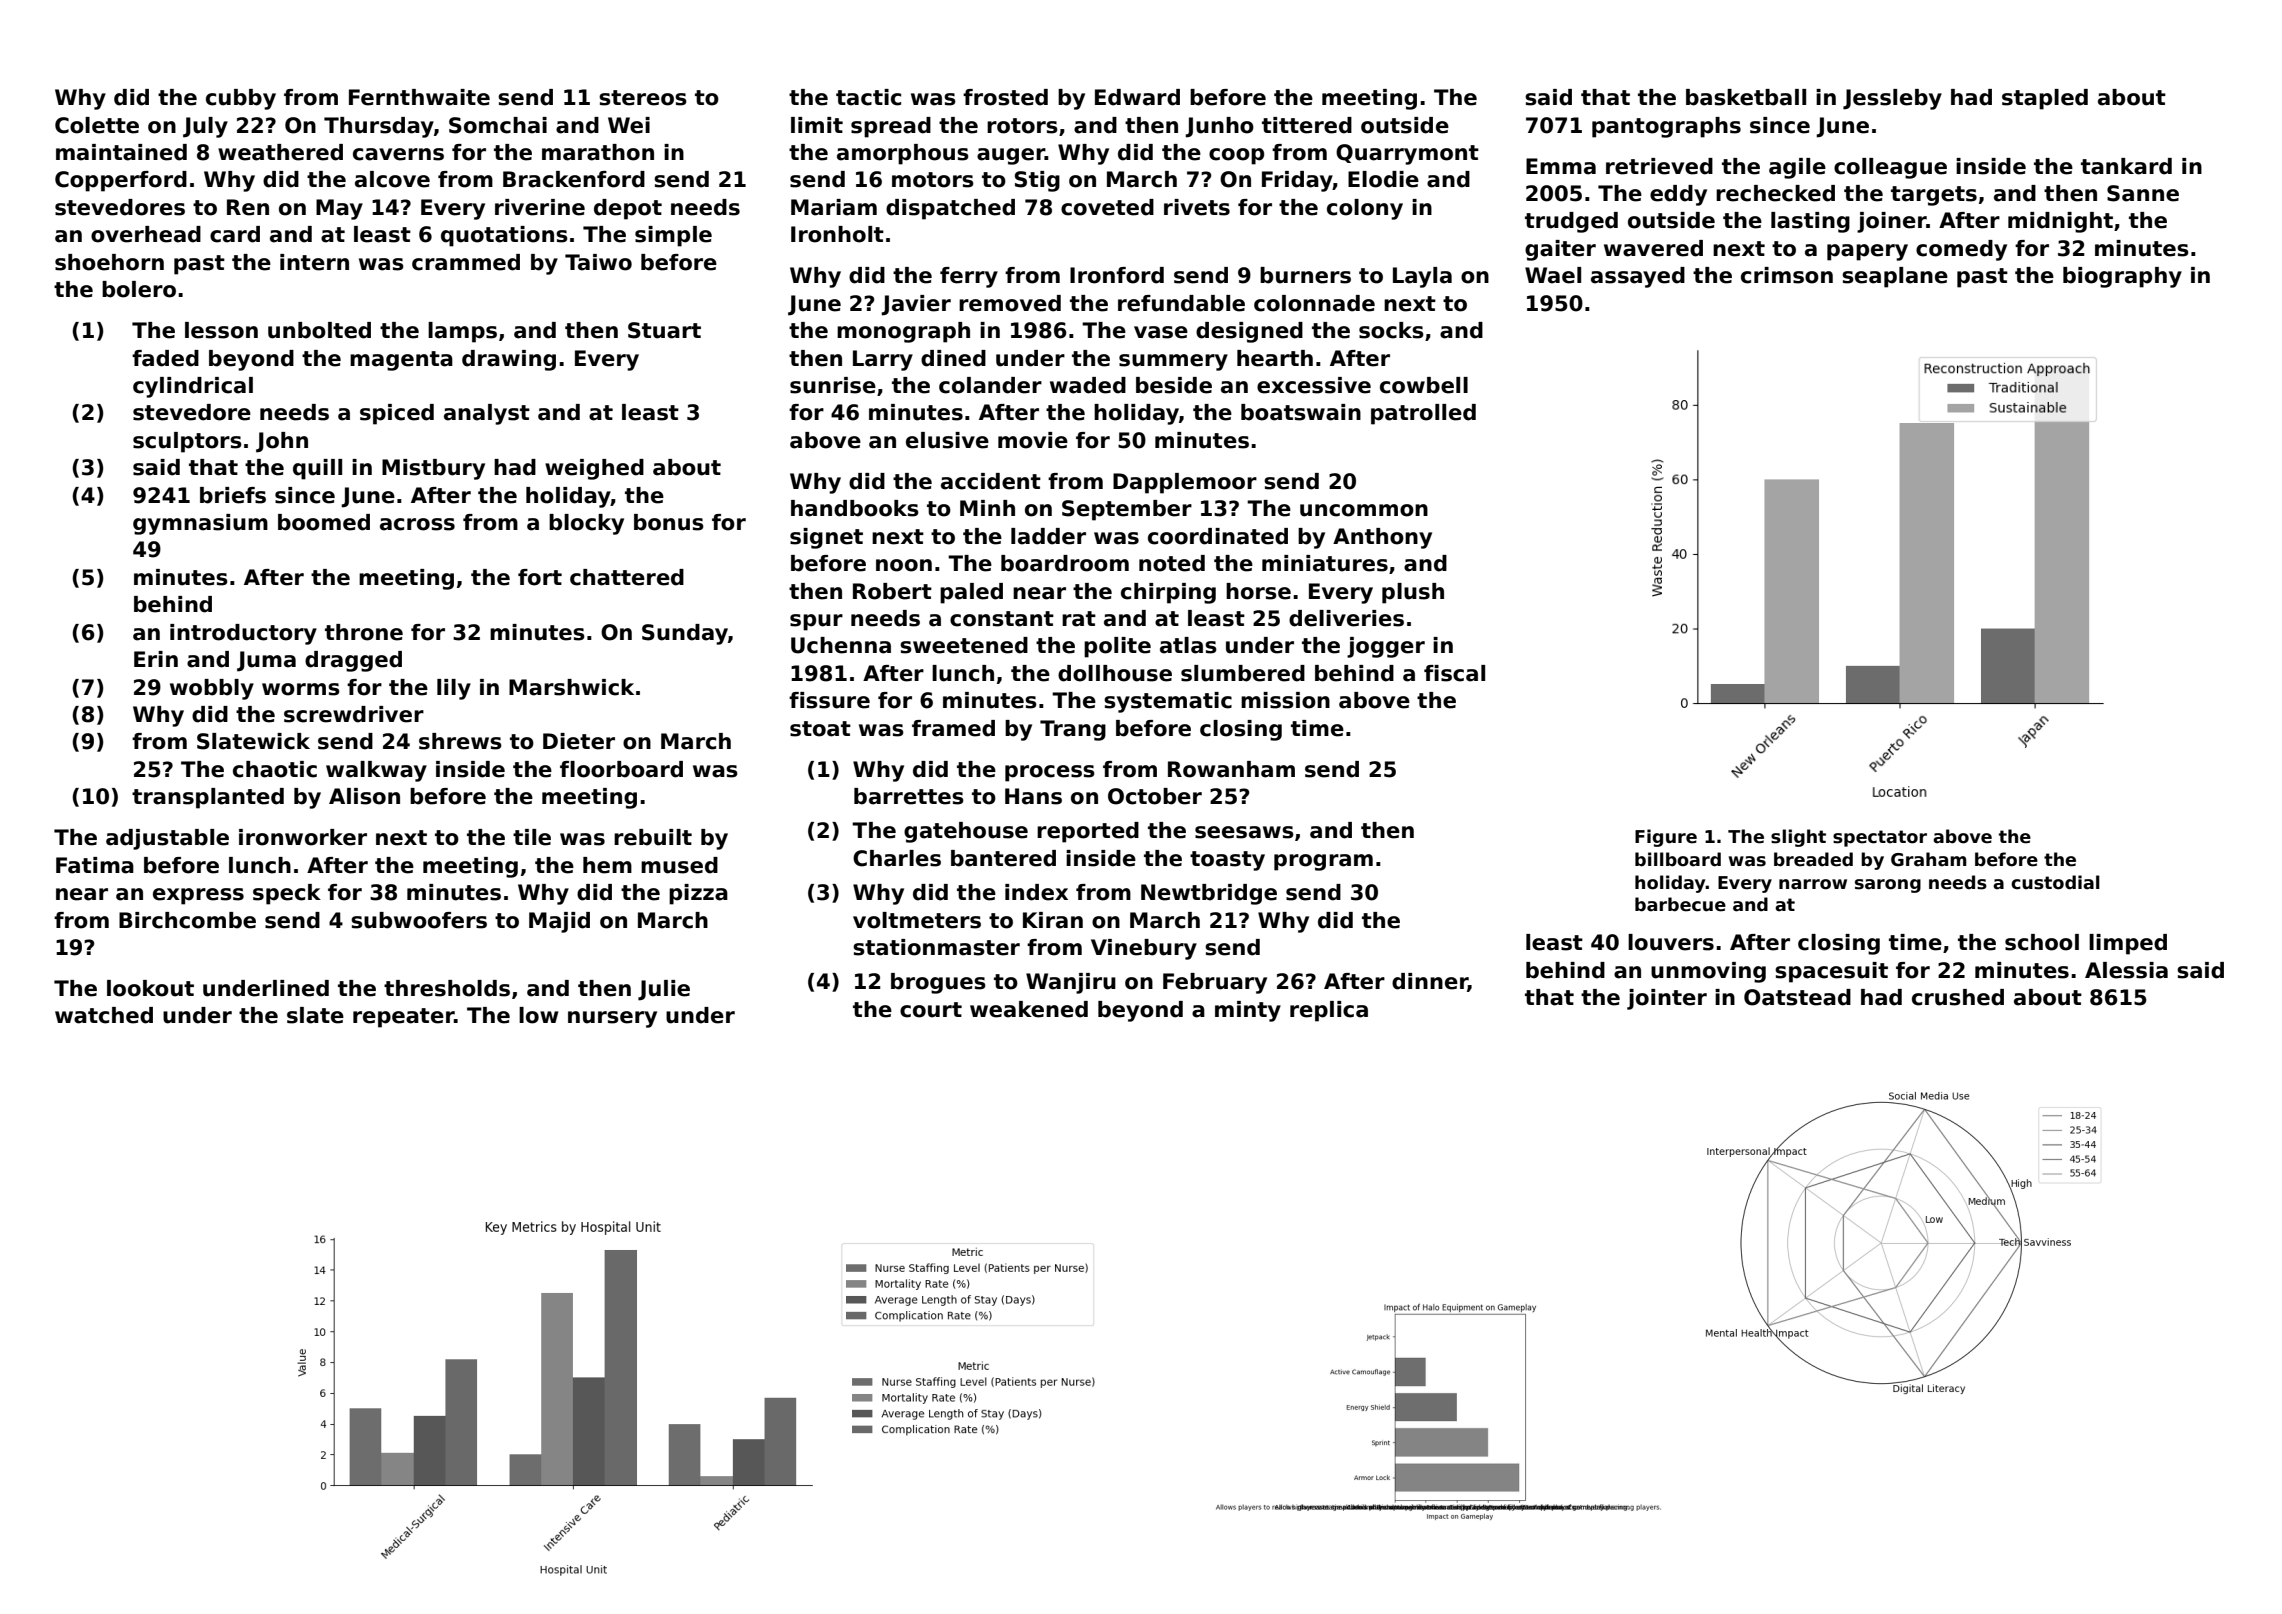 The width and height of the screenshot is (2282, 1614). I want to click on custodial, so click(2055, 882).
